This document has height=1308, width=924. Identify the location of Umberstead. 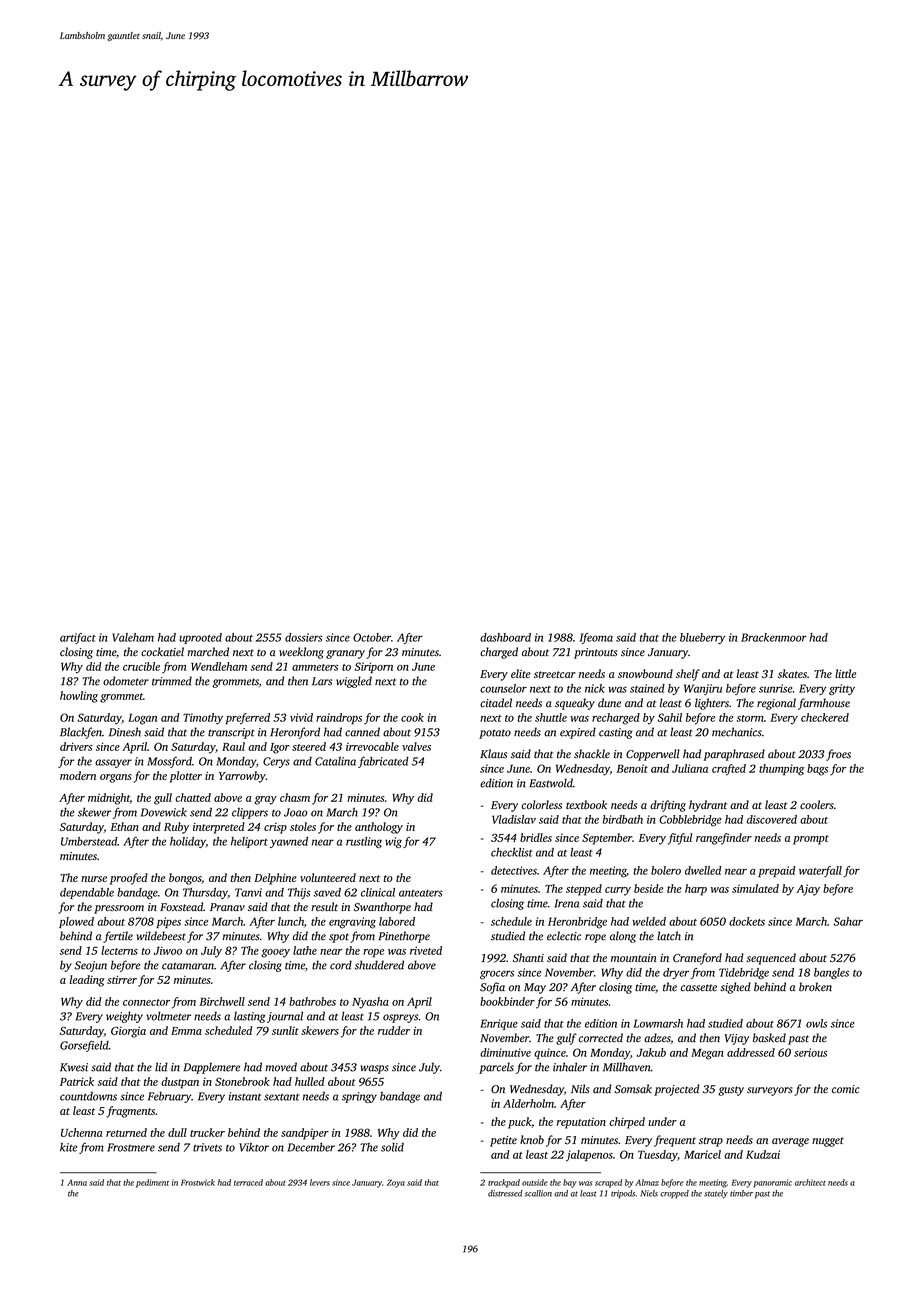
(89, 841).
